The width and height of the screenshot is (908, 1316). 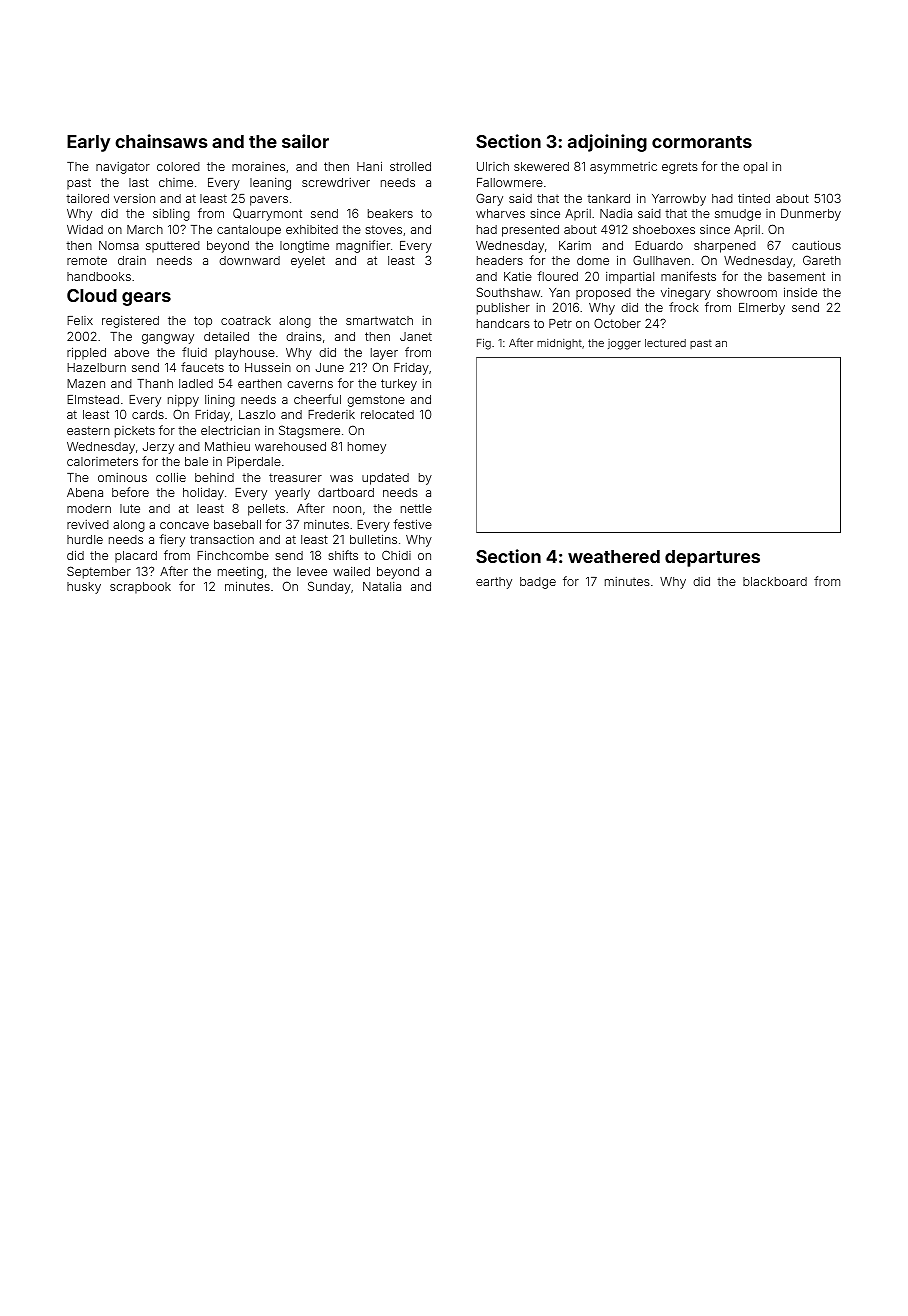 I want to click on eyelet, so click(x=308, y=262).
